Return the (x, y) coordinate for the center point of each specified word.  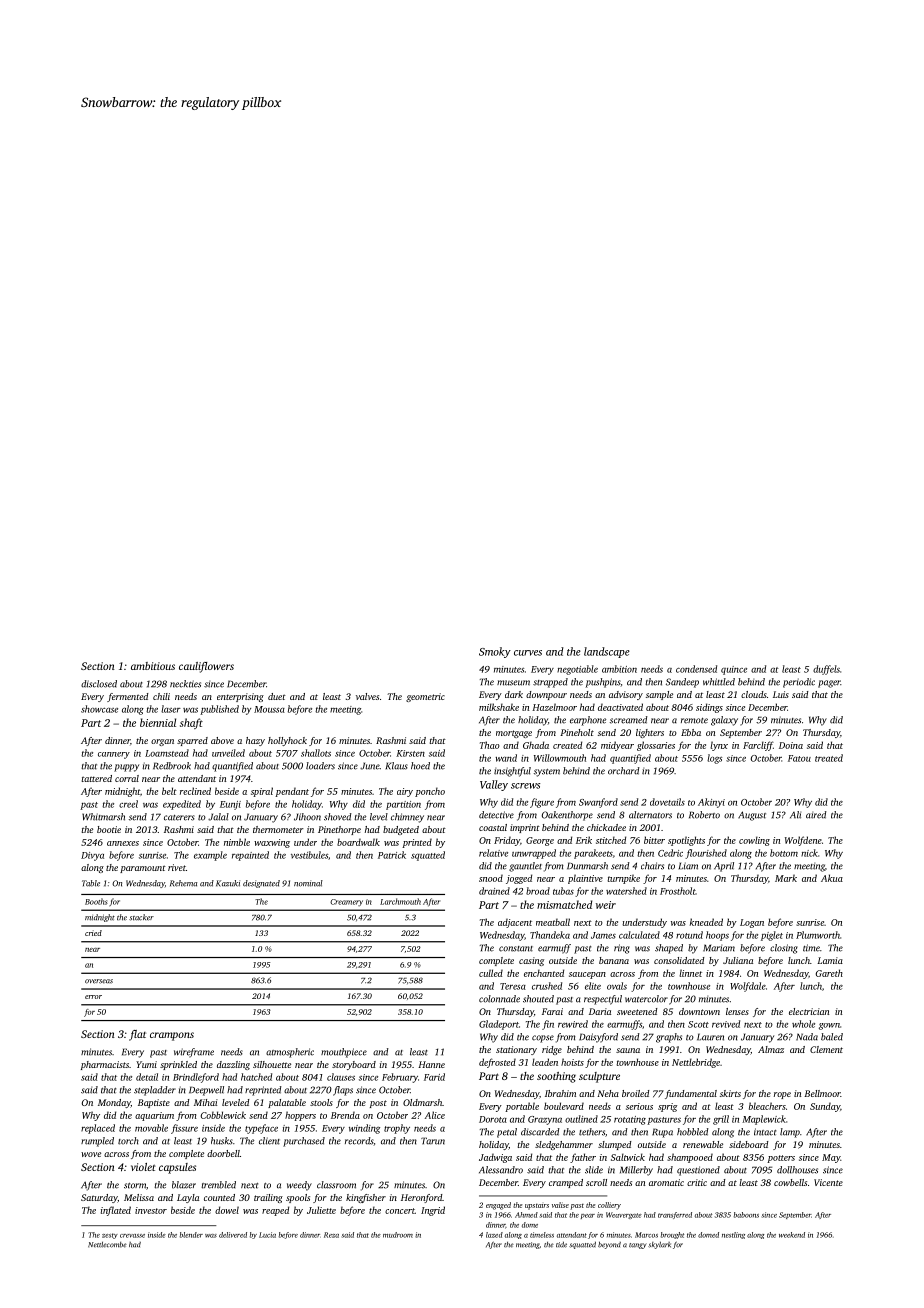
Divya (92, 856)
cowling (754, 841)
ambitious (153, 666)
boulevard (564, 1106)
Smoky (495, 652)
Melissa (139, 1197)
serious (639, 1106)
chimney (407, 818)
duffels (826, 670)
